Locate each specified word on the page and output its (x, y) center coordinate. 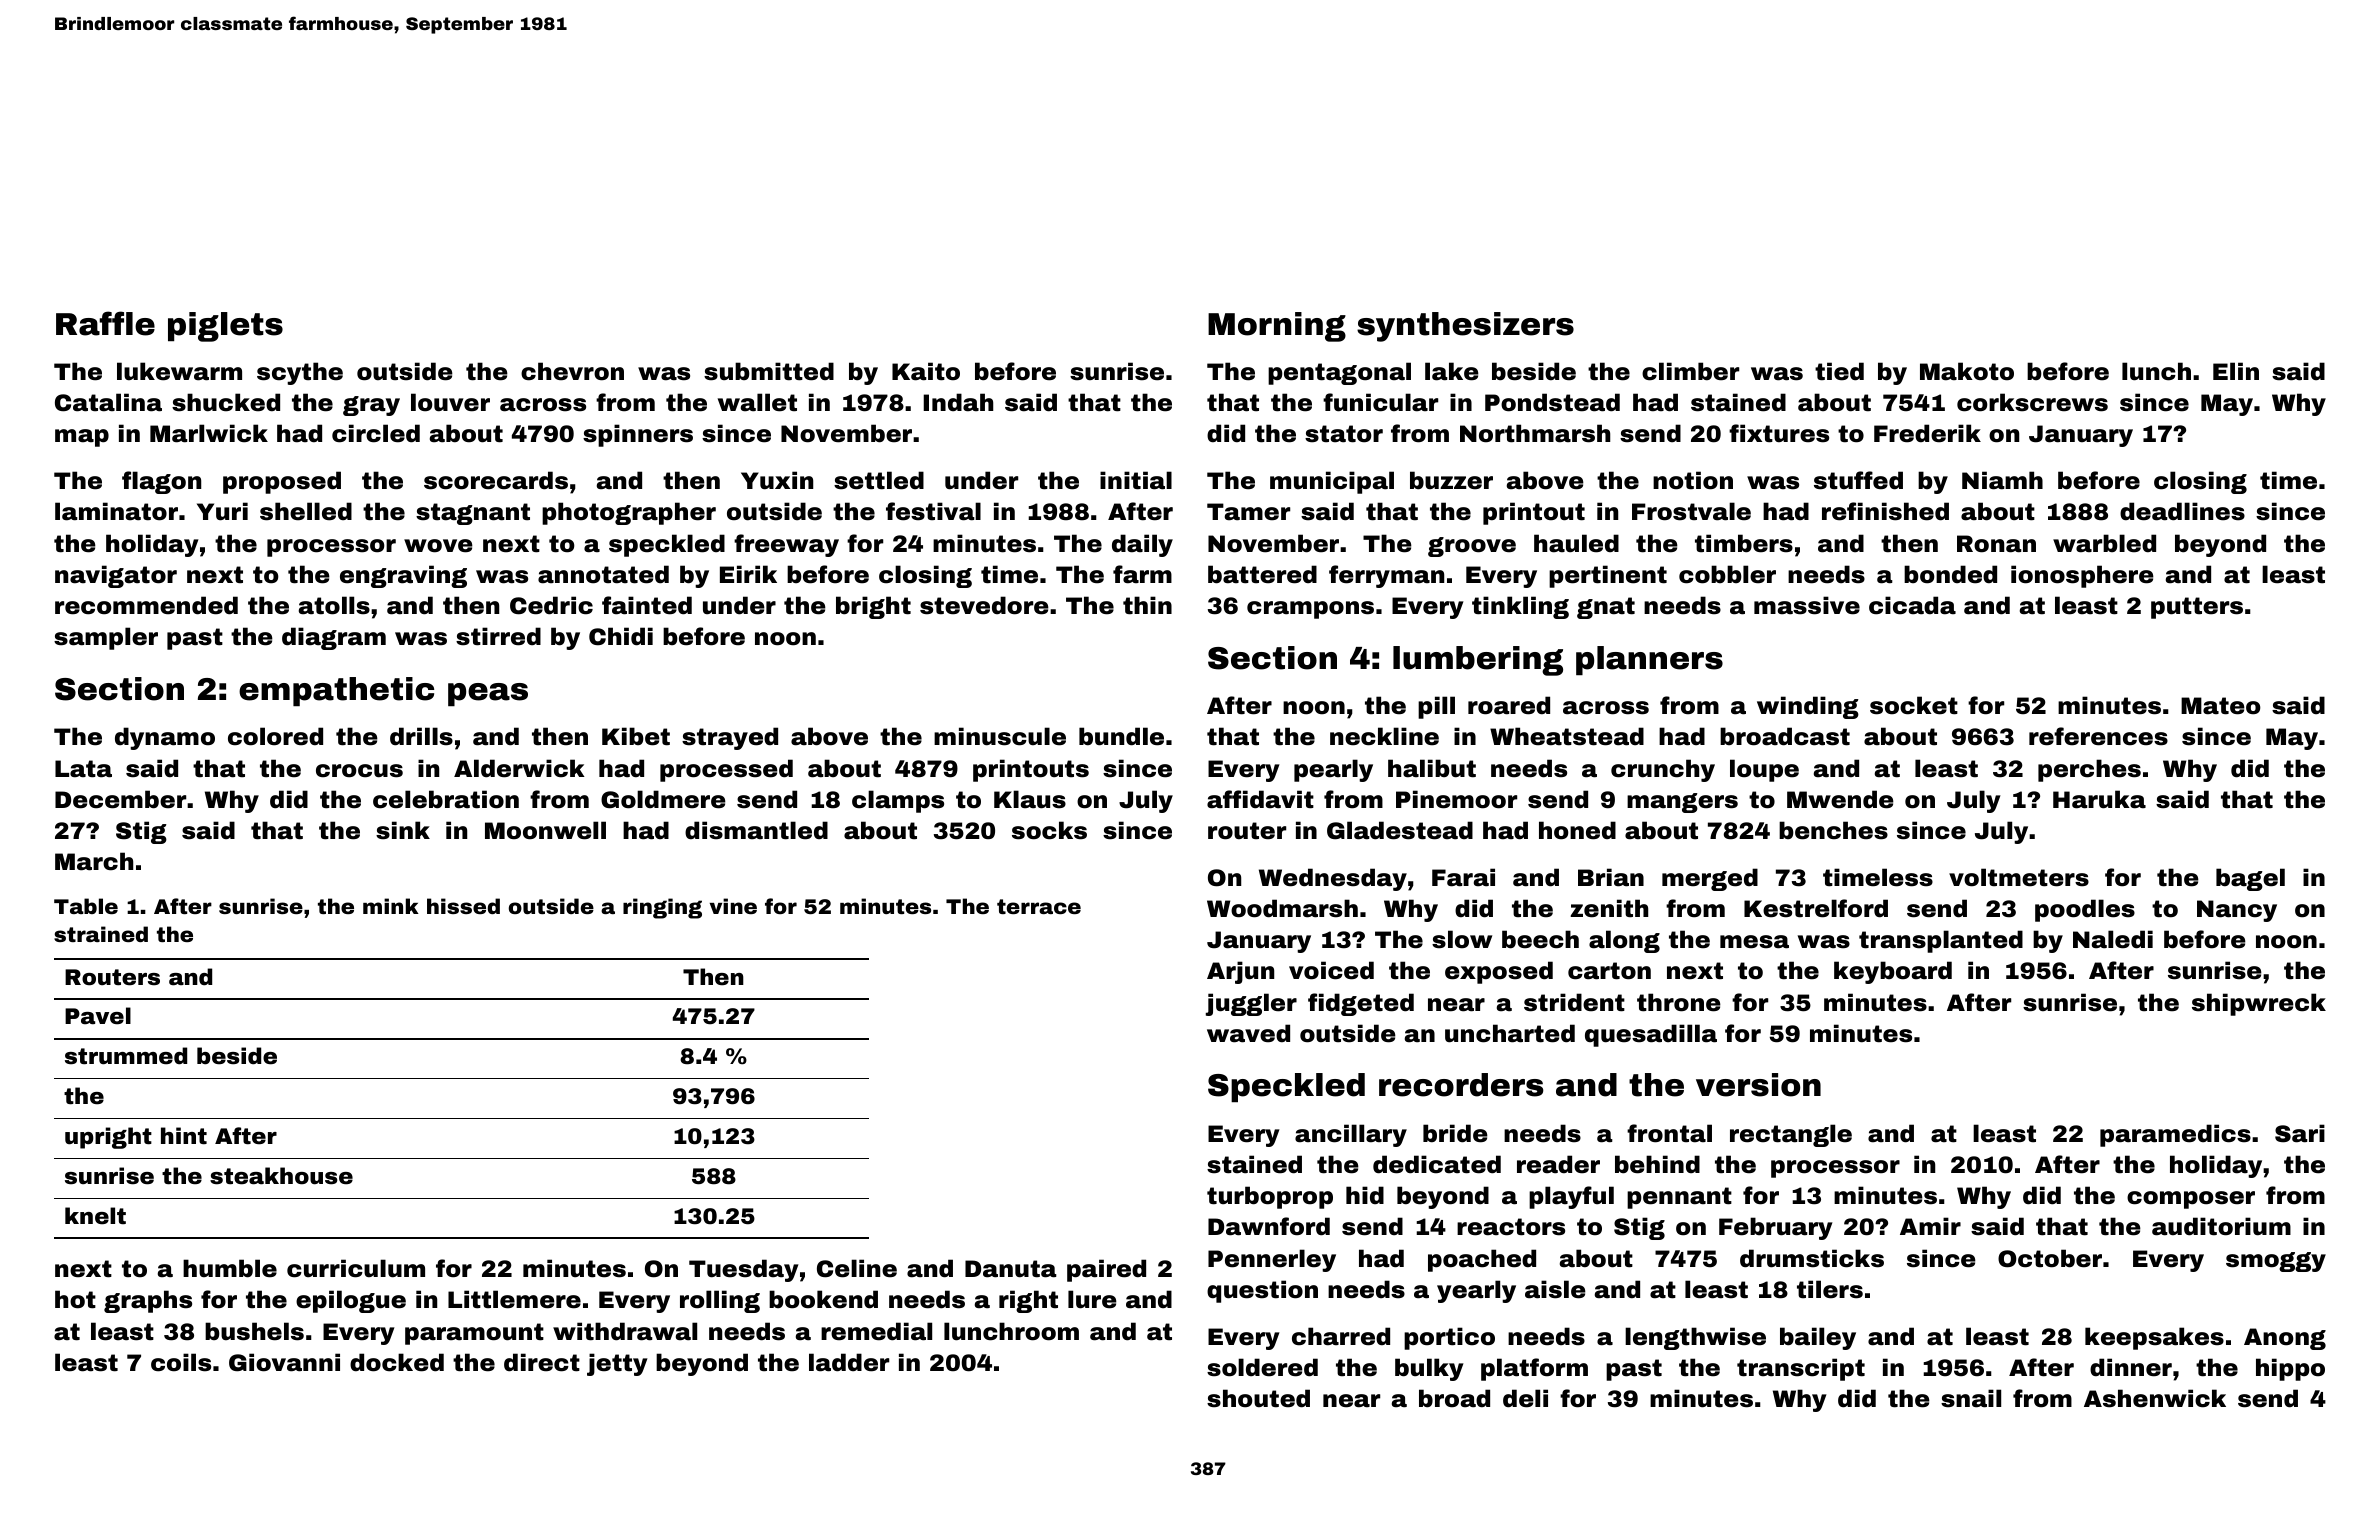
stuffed (1858, 480)
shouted (1258, 1398)
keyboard (1893, 972)
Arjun (1240, 972)
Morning (1277, 327)
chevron (572, 371)
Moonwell (545, 830)
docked (397, 1362)
